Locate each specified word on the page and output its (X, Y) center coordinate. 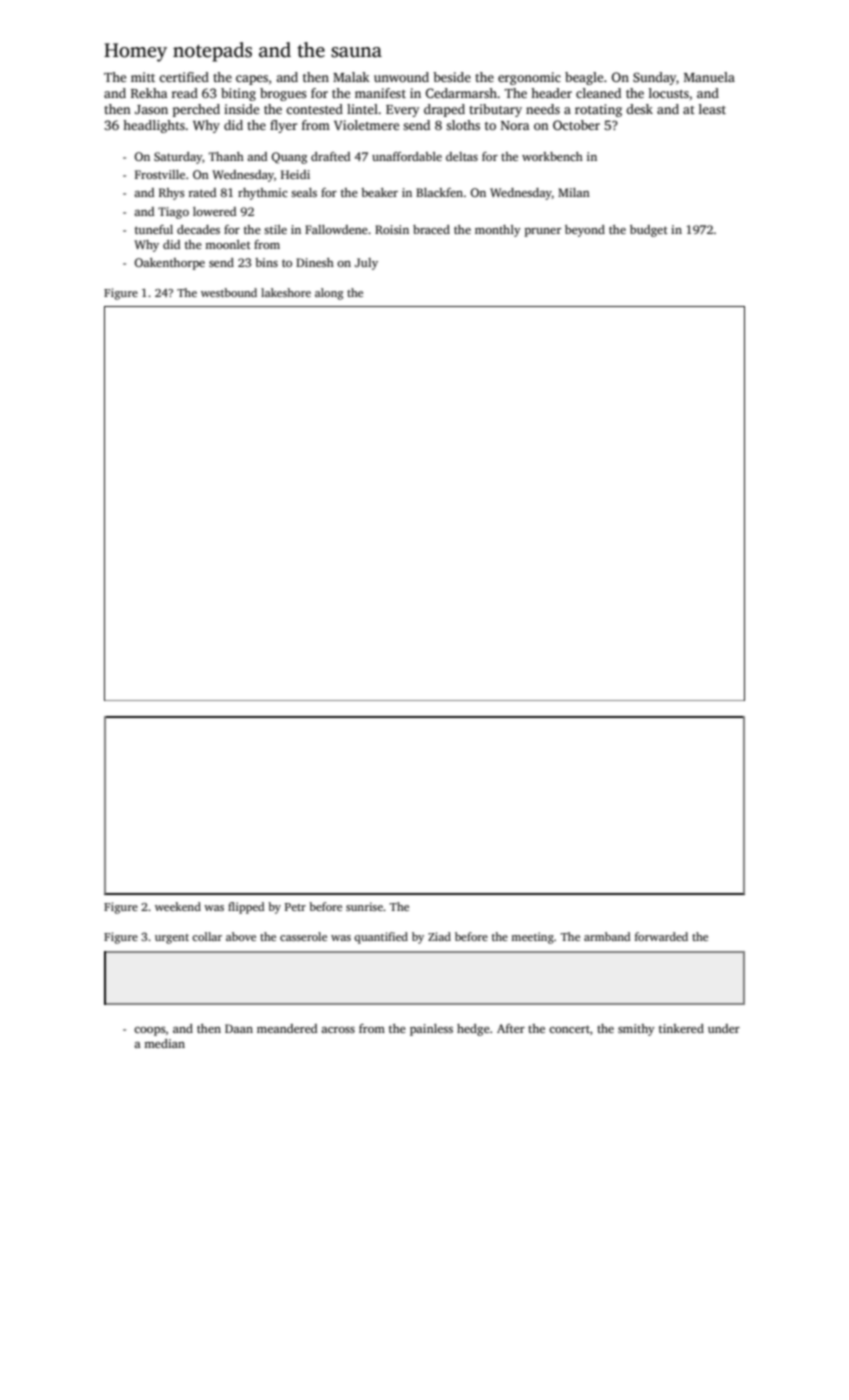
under (724, 1028)
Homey (135, 52)
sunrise (364, 906)
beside (452, 77)
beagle (584, 78)
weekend (178, 906)
